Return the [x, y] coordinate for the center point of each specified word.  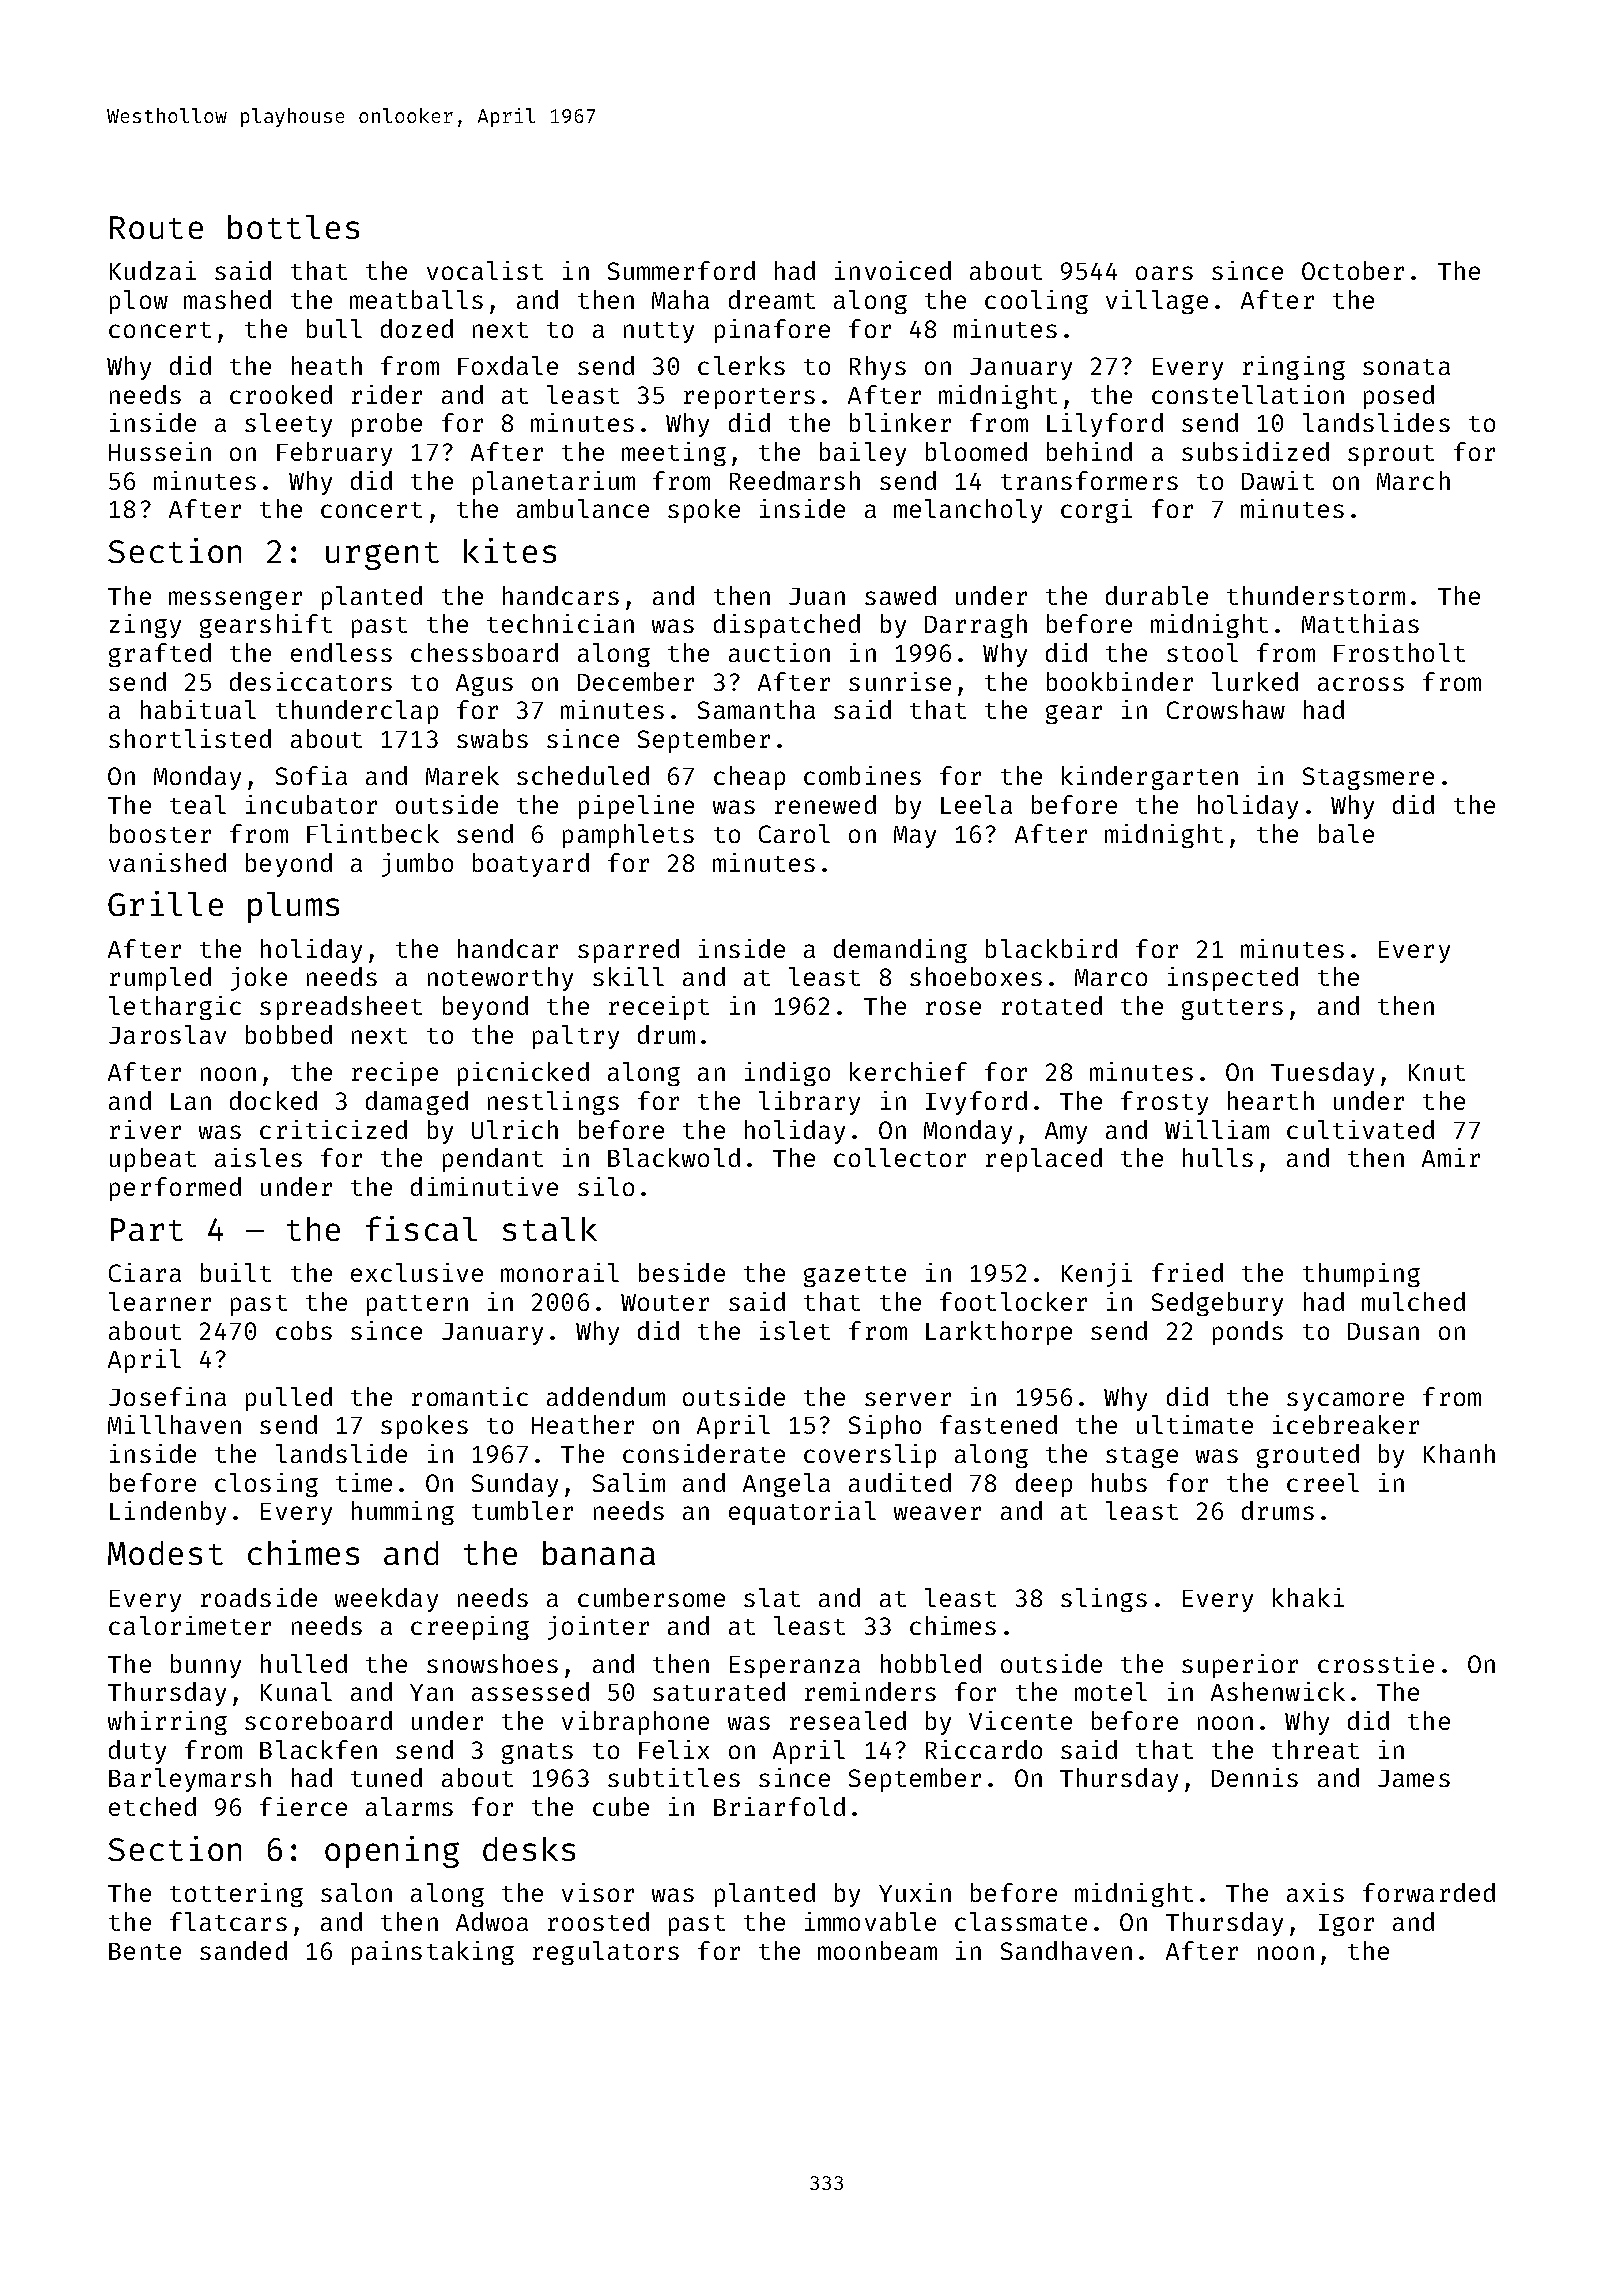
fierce [303, 1806]
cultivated [1360, 1129]
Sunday [515, 1485]
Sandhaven [1066, 1950]
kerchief [908, 1071]
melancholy [968, 511]
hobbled [931, 1663]
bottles [293, 227]
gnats [537, 1753]
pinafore [772, 331]
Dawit [1278, 480]
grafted [160, 655]
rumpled [160, 979]
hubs [1119, 1482]
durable [1157, 595]
